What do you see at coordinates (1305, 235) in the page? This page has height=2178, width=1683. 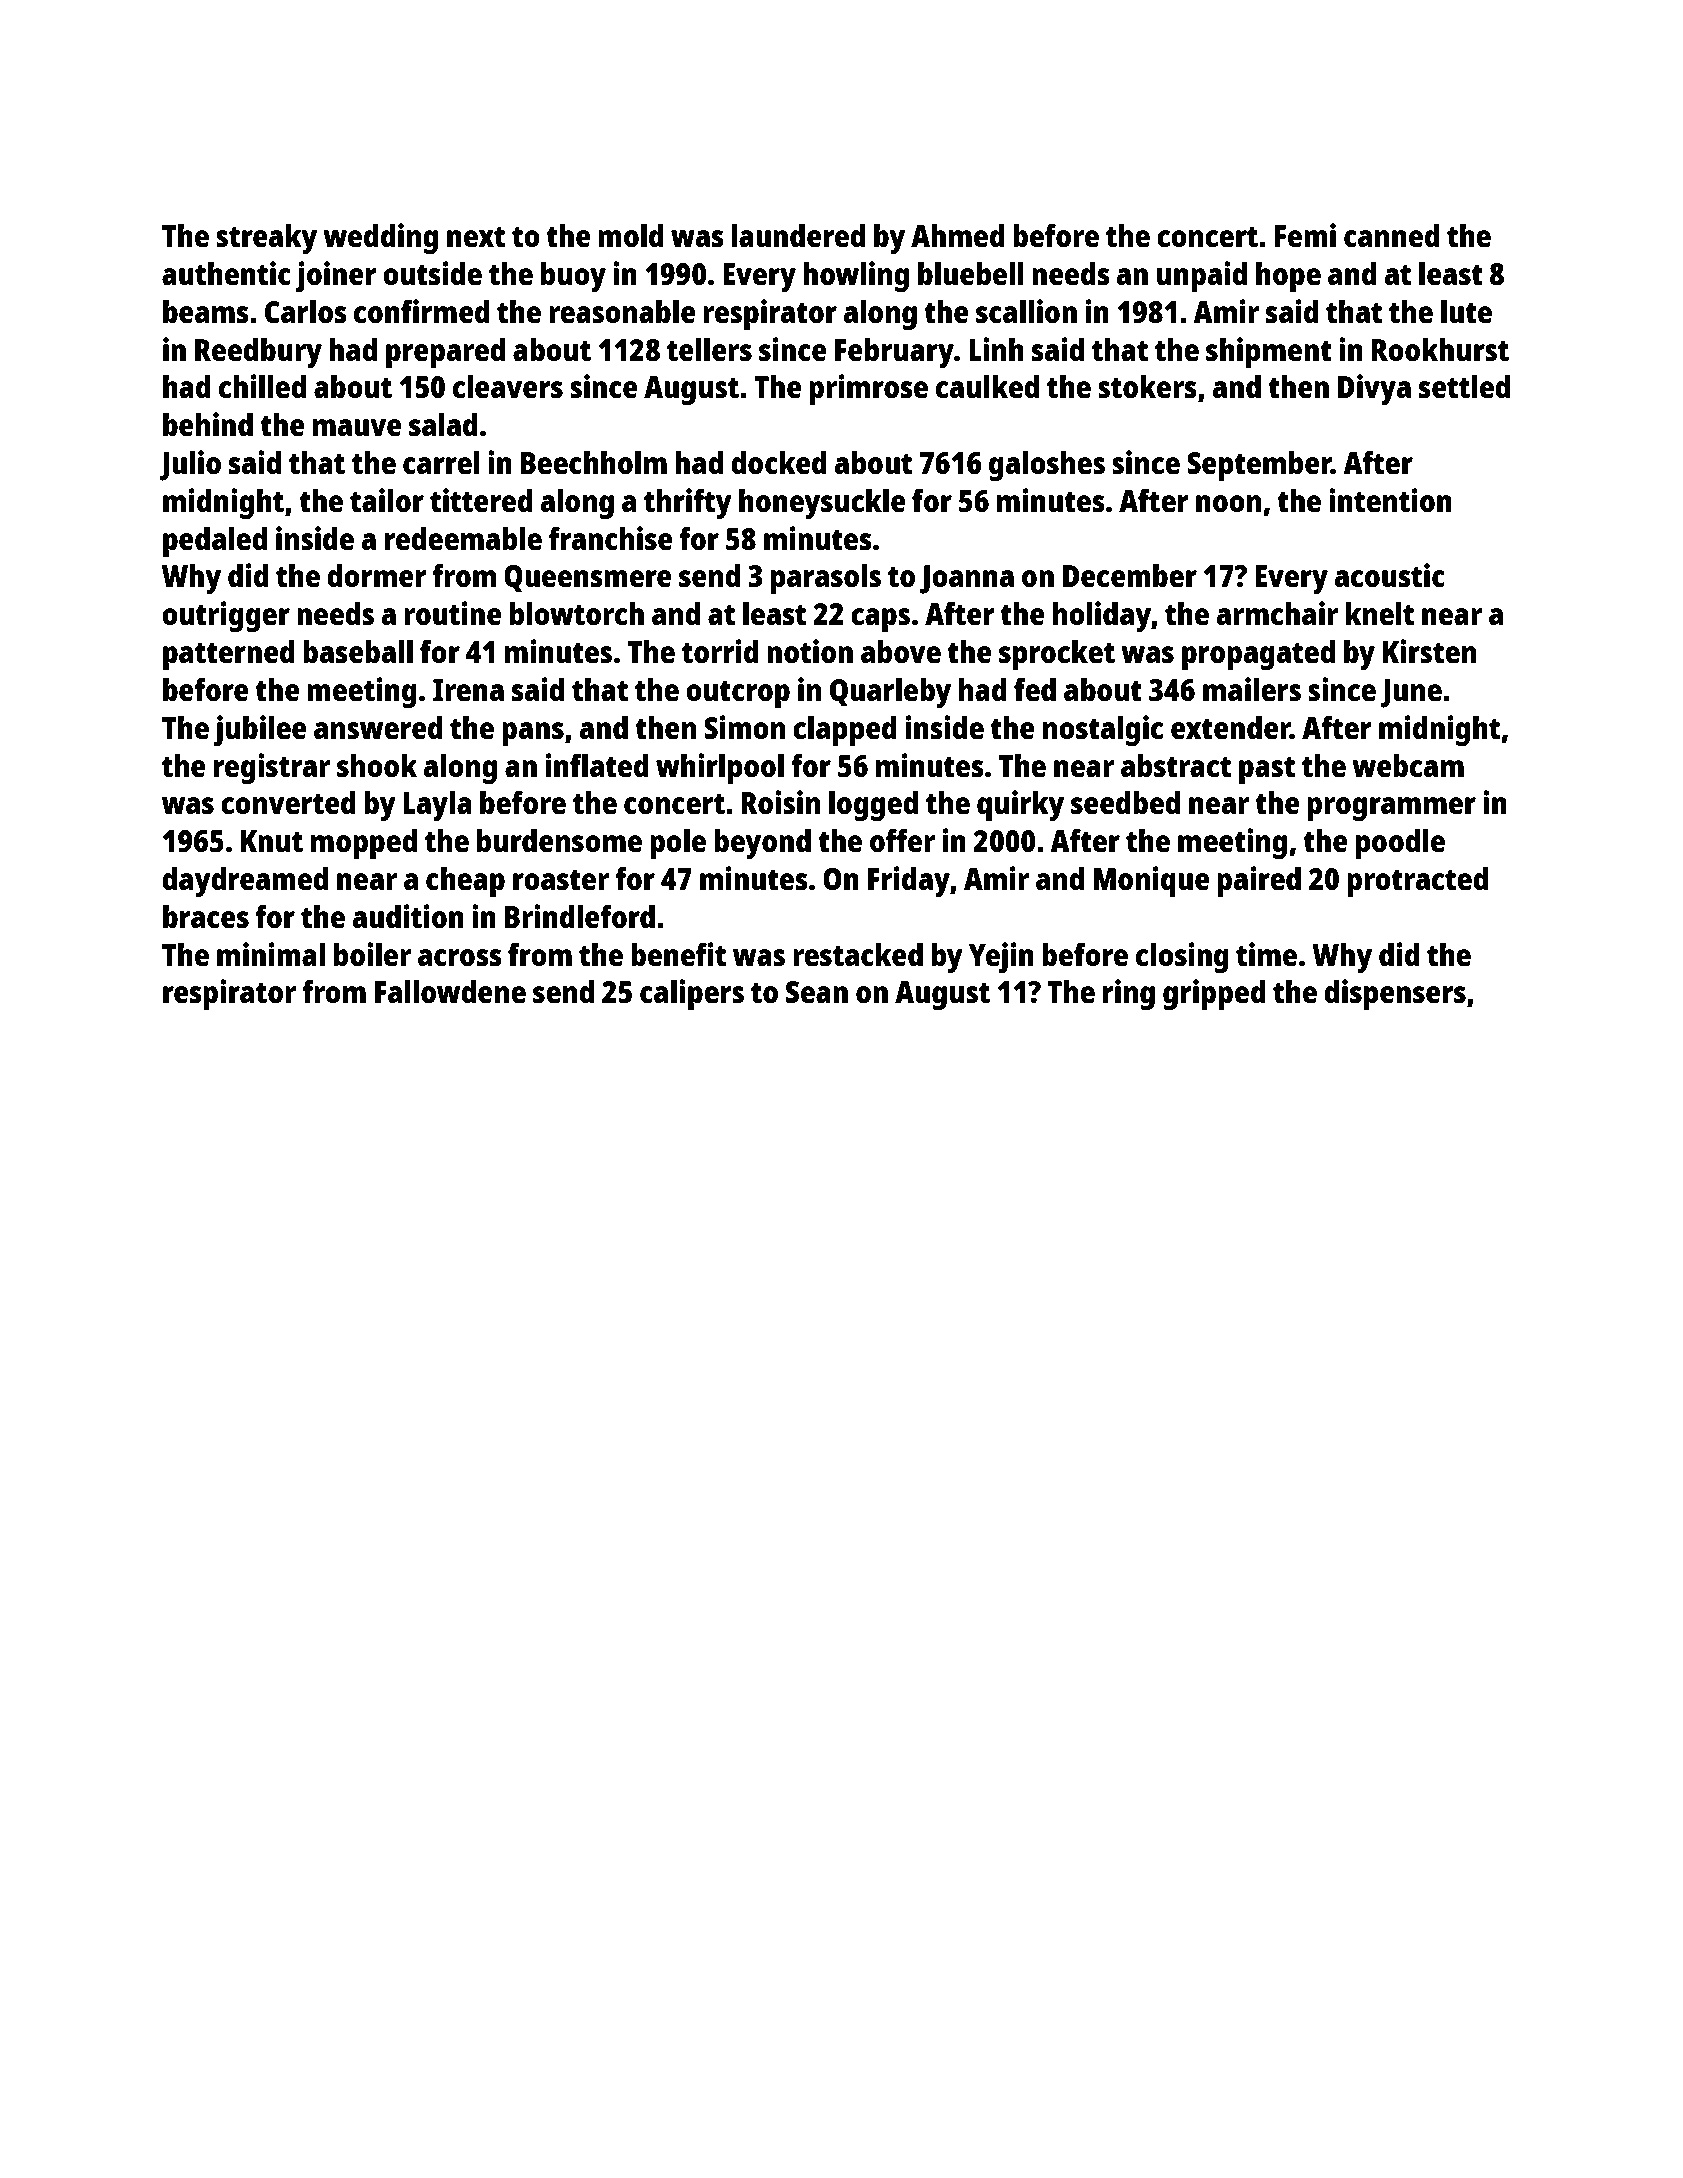 I see `Femi` at bounding box center [1305, 235].
